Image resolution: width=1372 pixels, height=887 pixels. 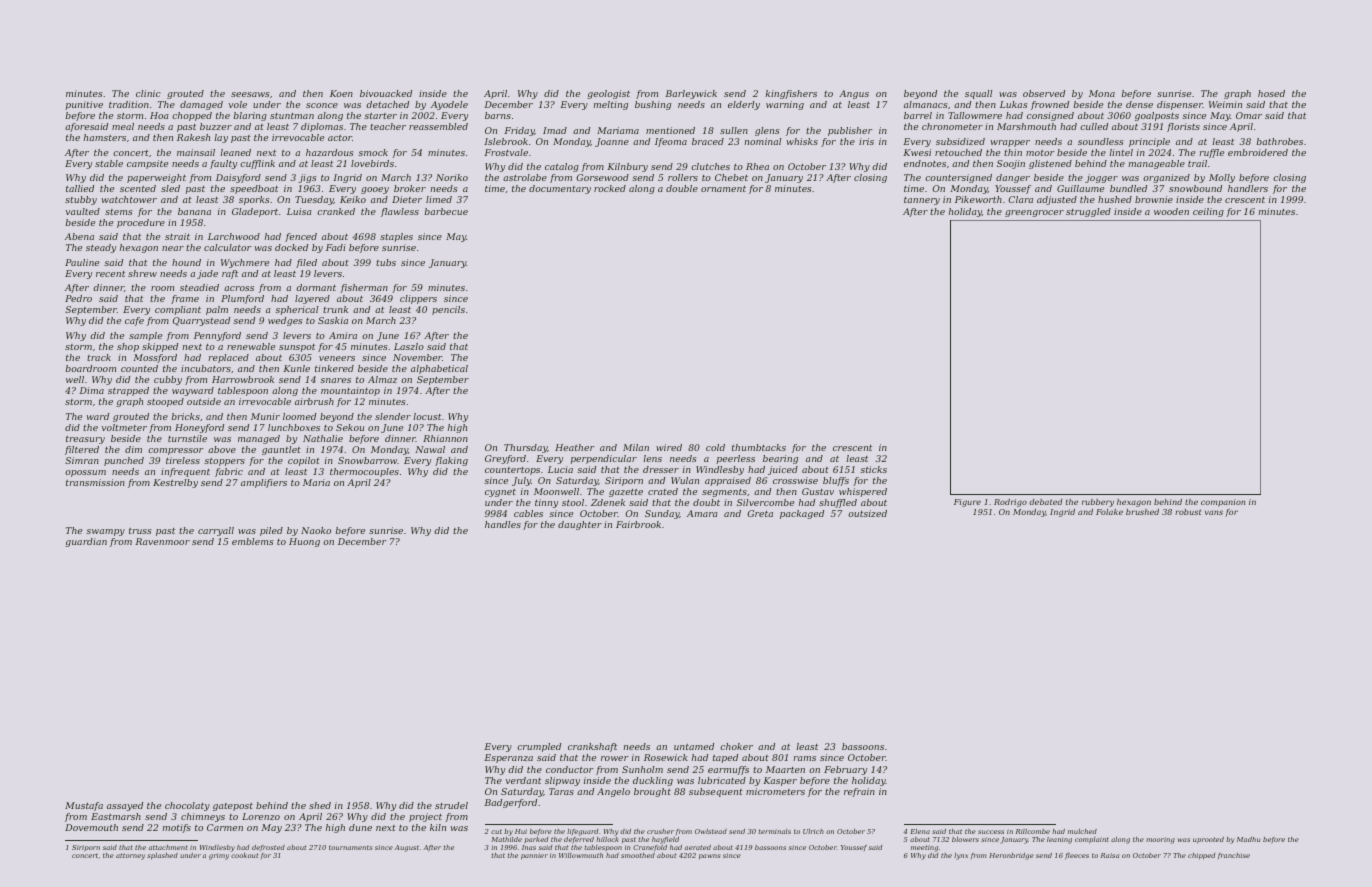 What do you see at coordinates (130, 856) in the screenshot?
I see `attorney` at bounding box center [130, 856].
